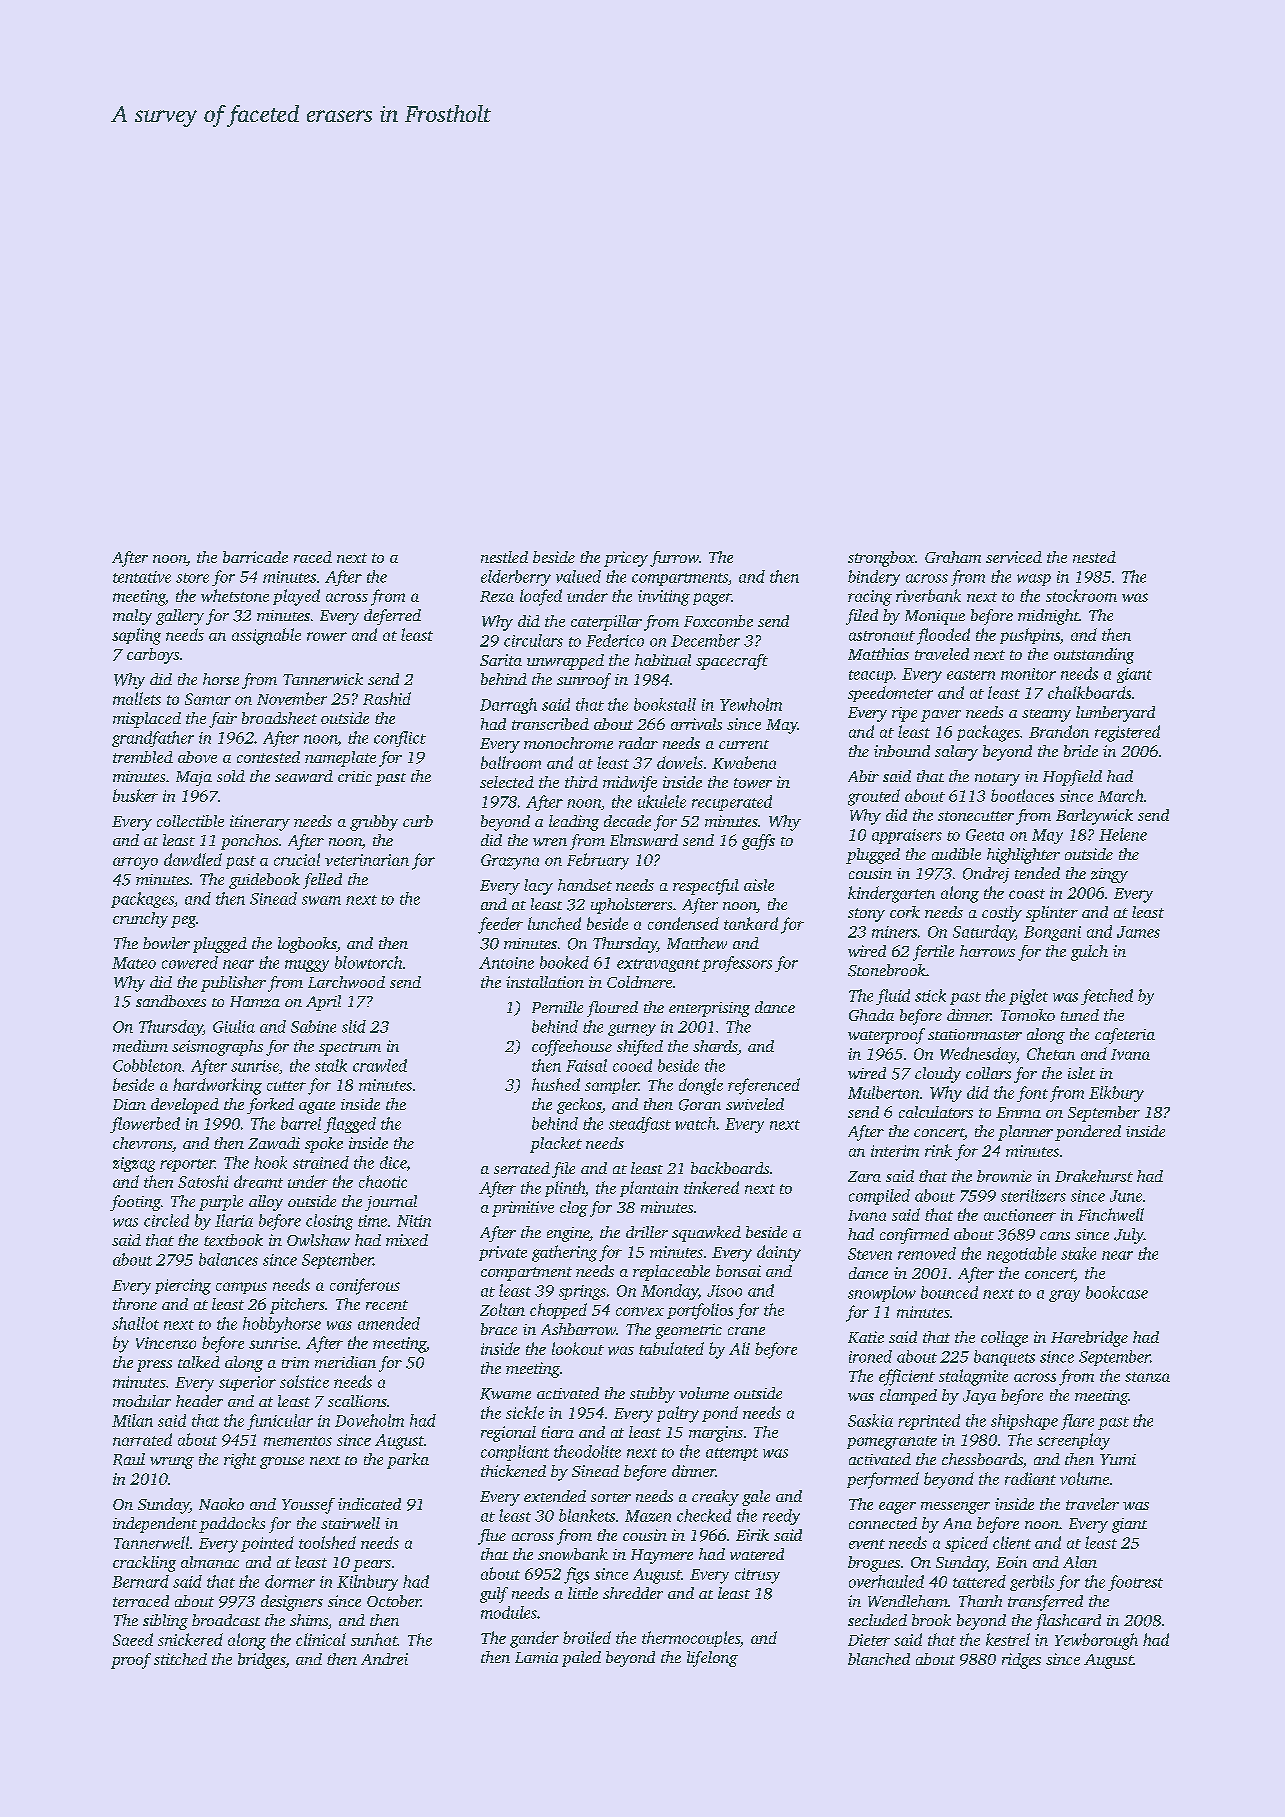  I want to click on guidebook, so click(264, 881).
